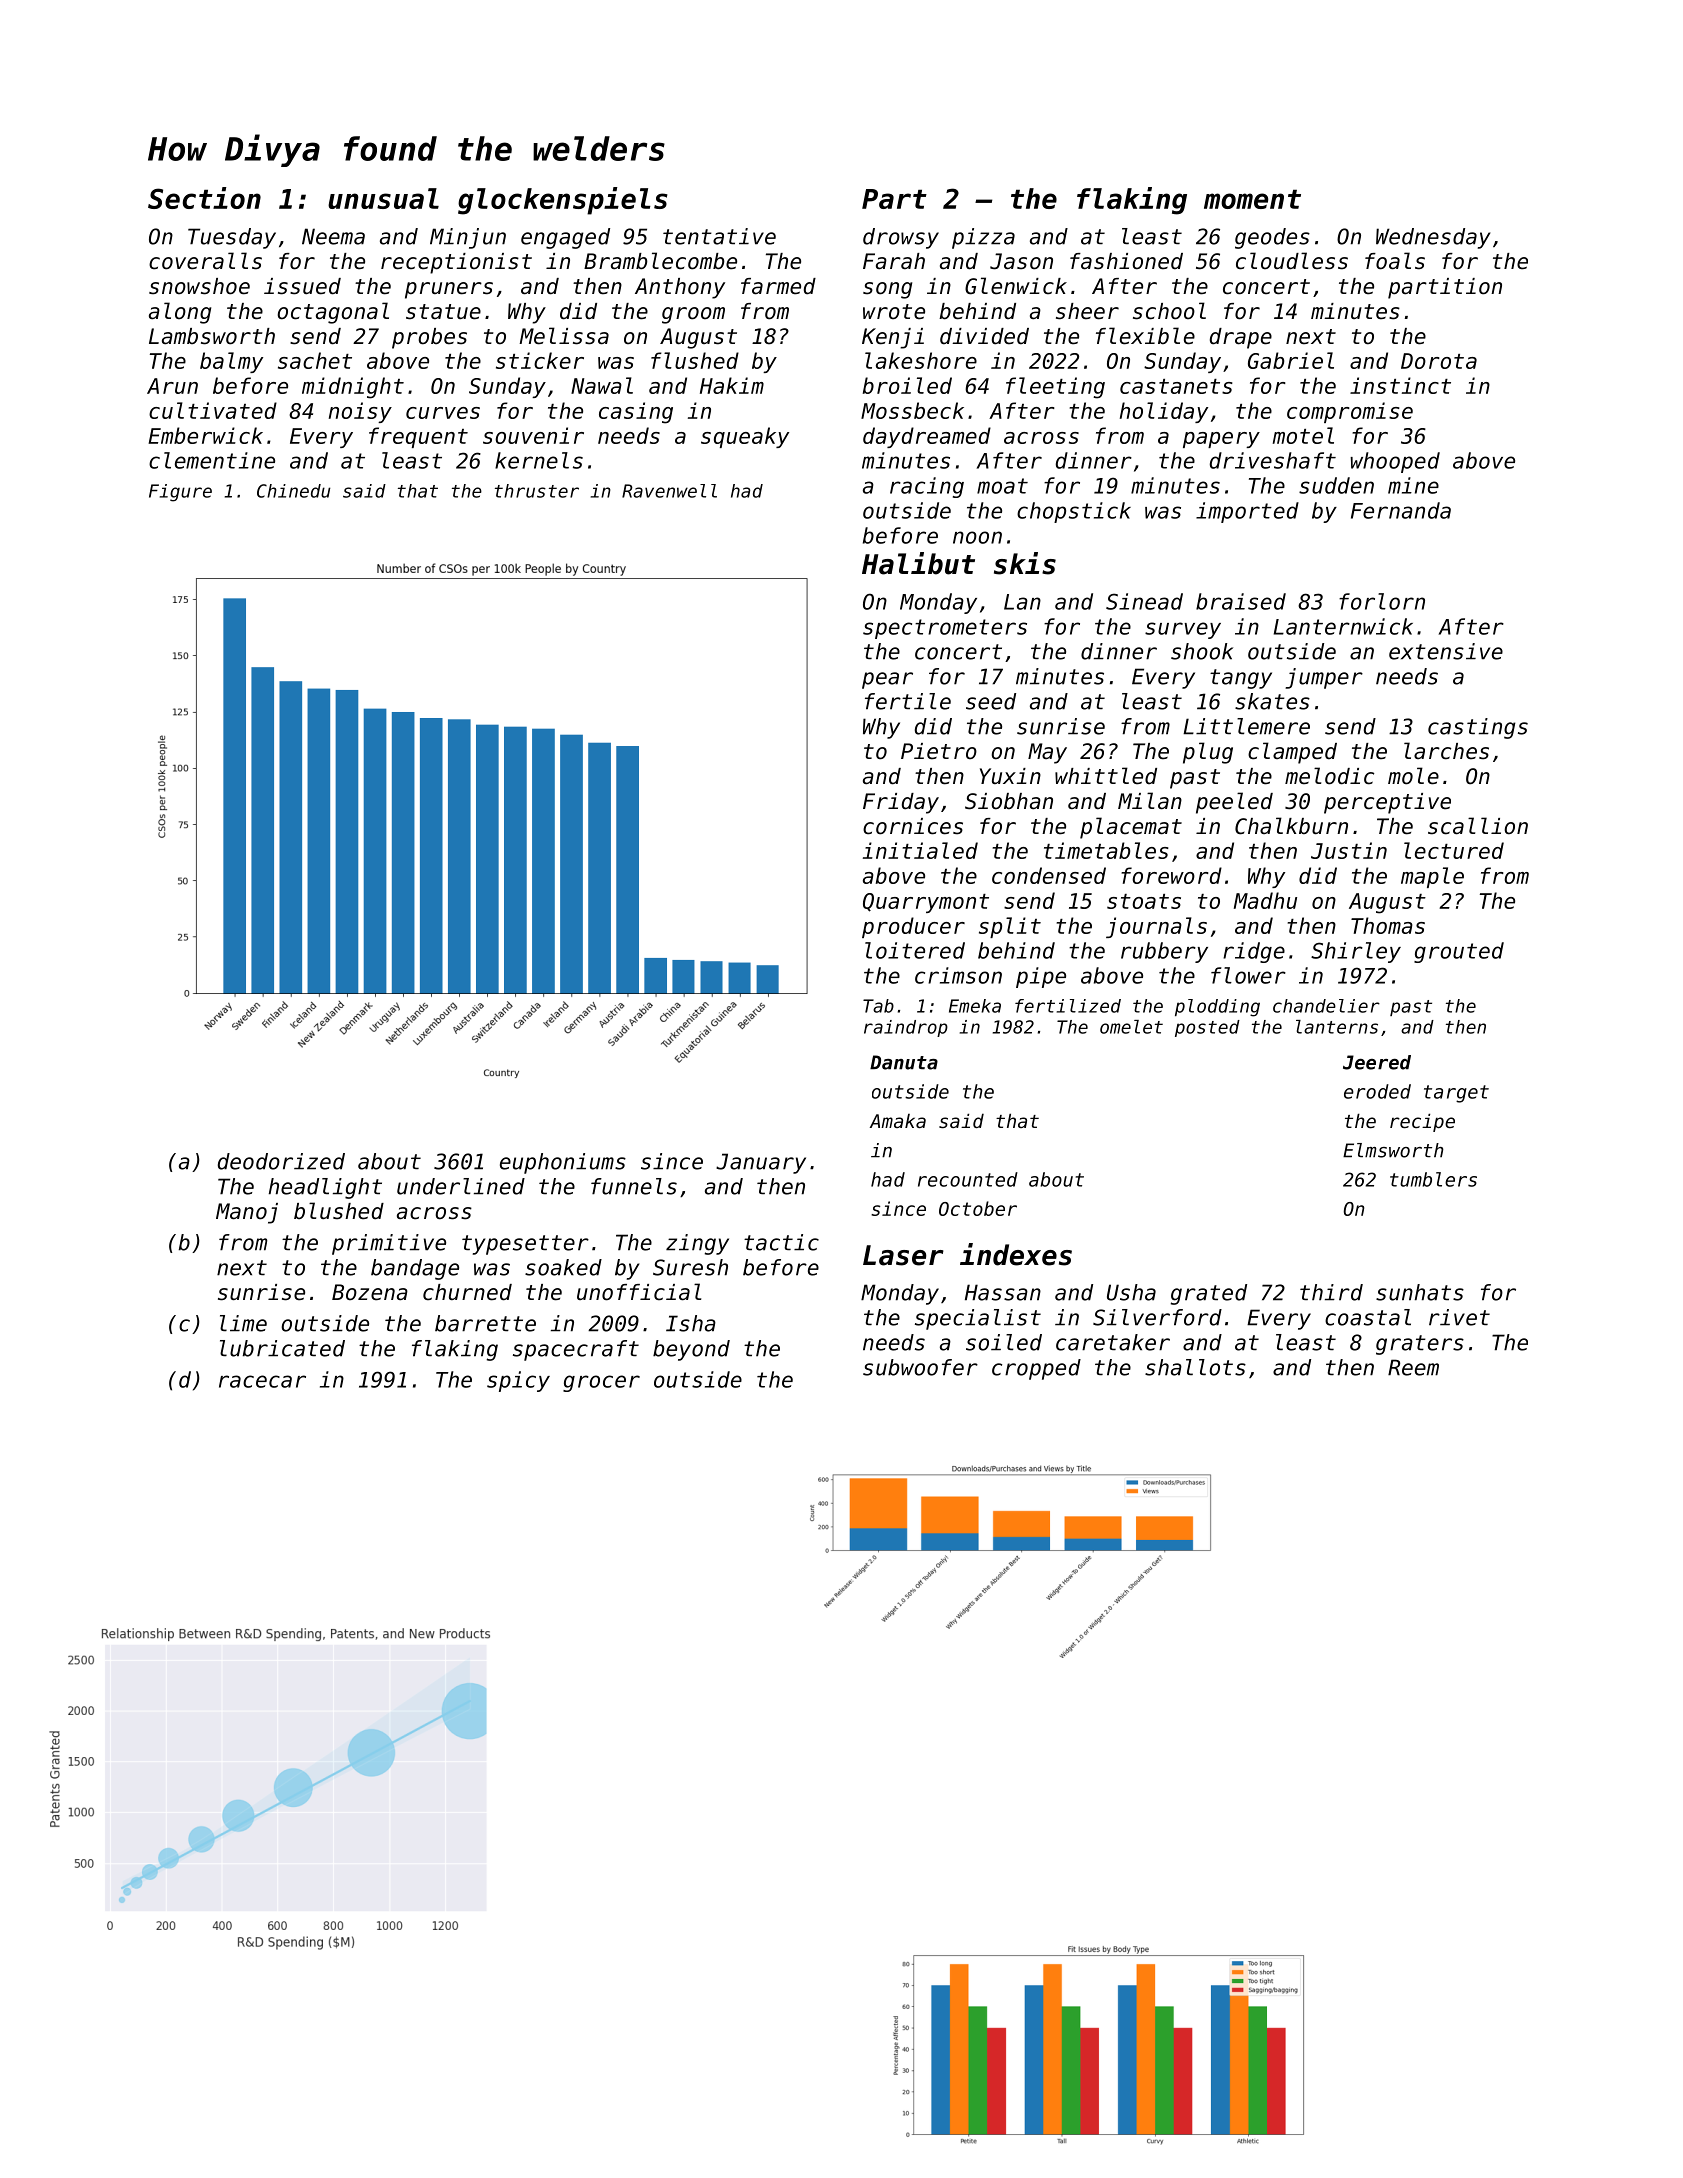  What do you see at coordinates (1183, 630) in the document?
I see `survey` at bounding box center [1183, 630].
